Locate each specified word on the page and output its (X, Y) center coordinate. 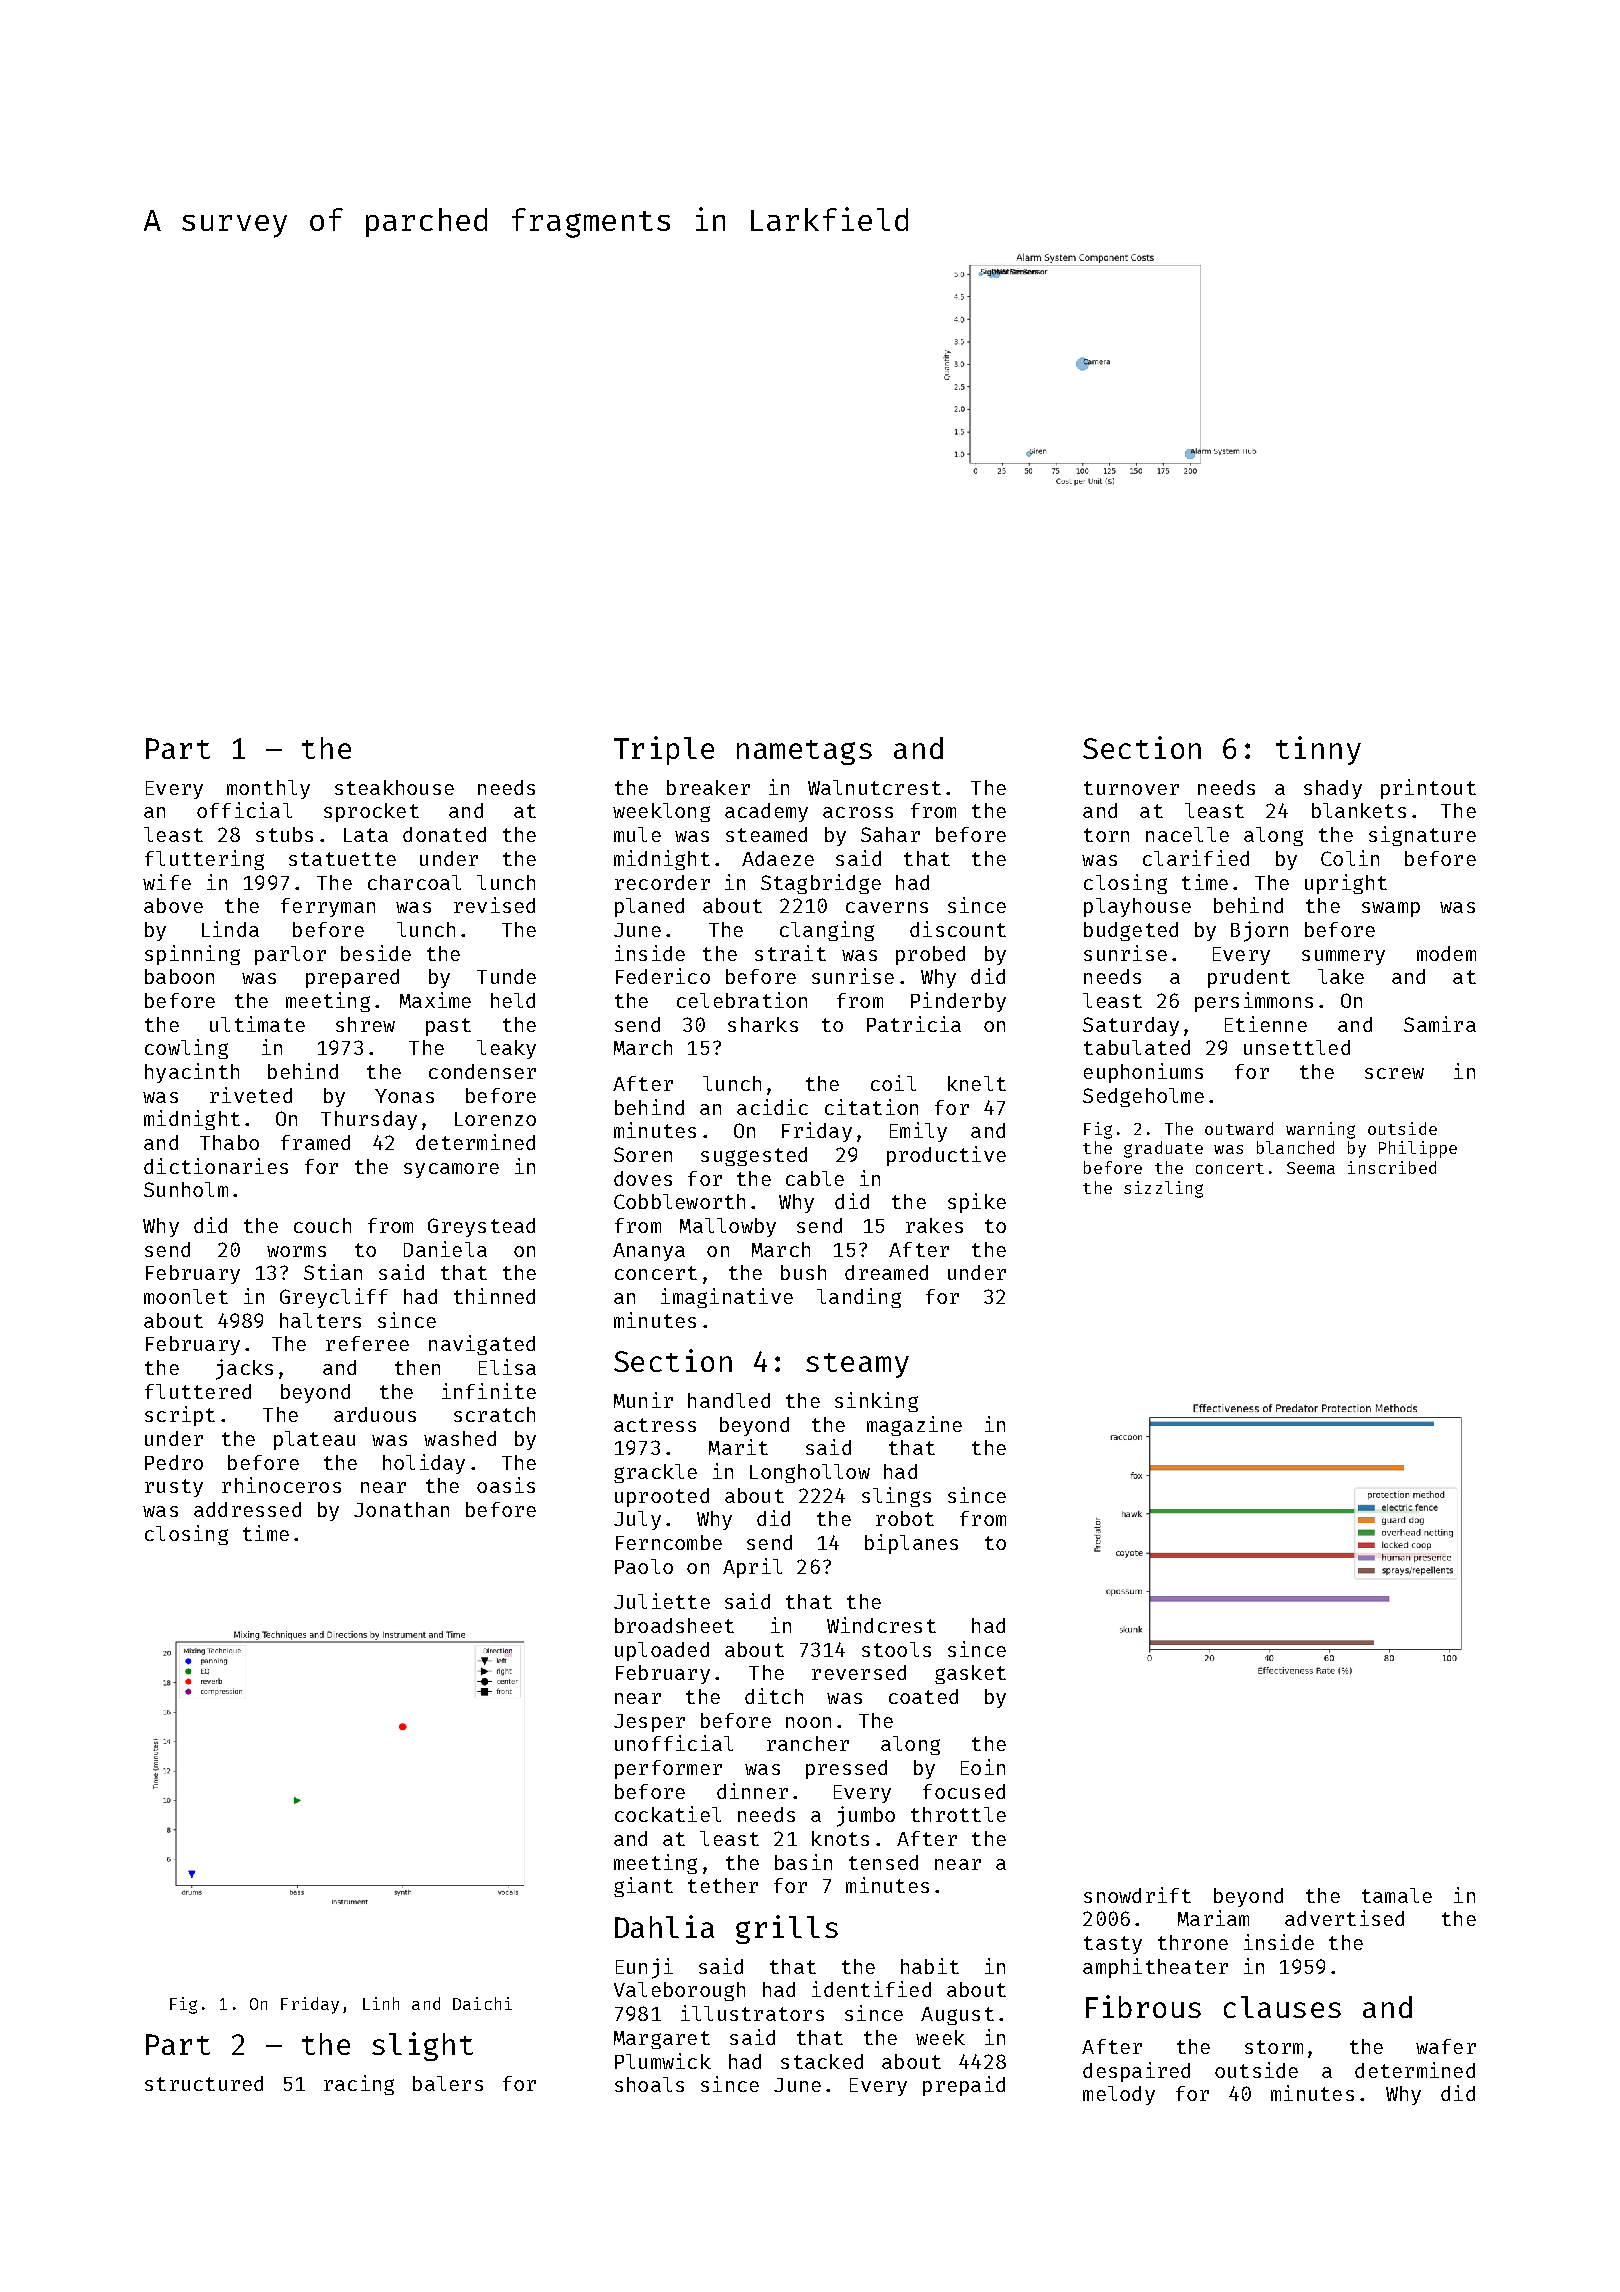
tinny (1318, 750)
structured (204, 2083)
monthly (268, 789)
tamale (1397, 1895)
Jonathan (401, 1509)
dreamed (886, 1272)
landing (859, 1298)
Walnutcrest (874, 787)
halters (320, 1320)
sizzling (1163, 1189)
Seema (1311, 1168)
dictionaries (216, 1166)
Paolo (644, 1566)
